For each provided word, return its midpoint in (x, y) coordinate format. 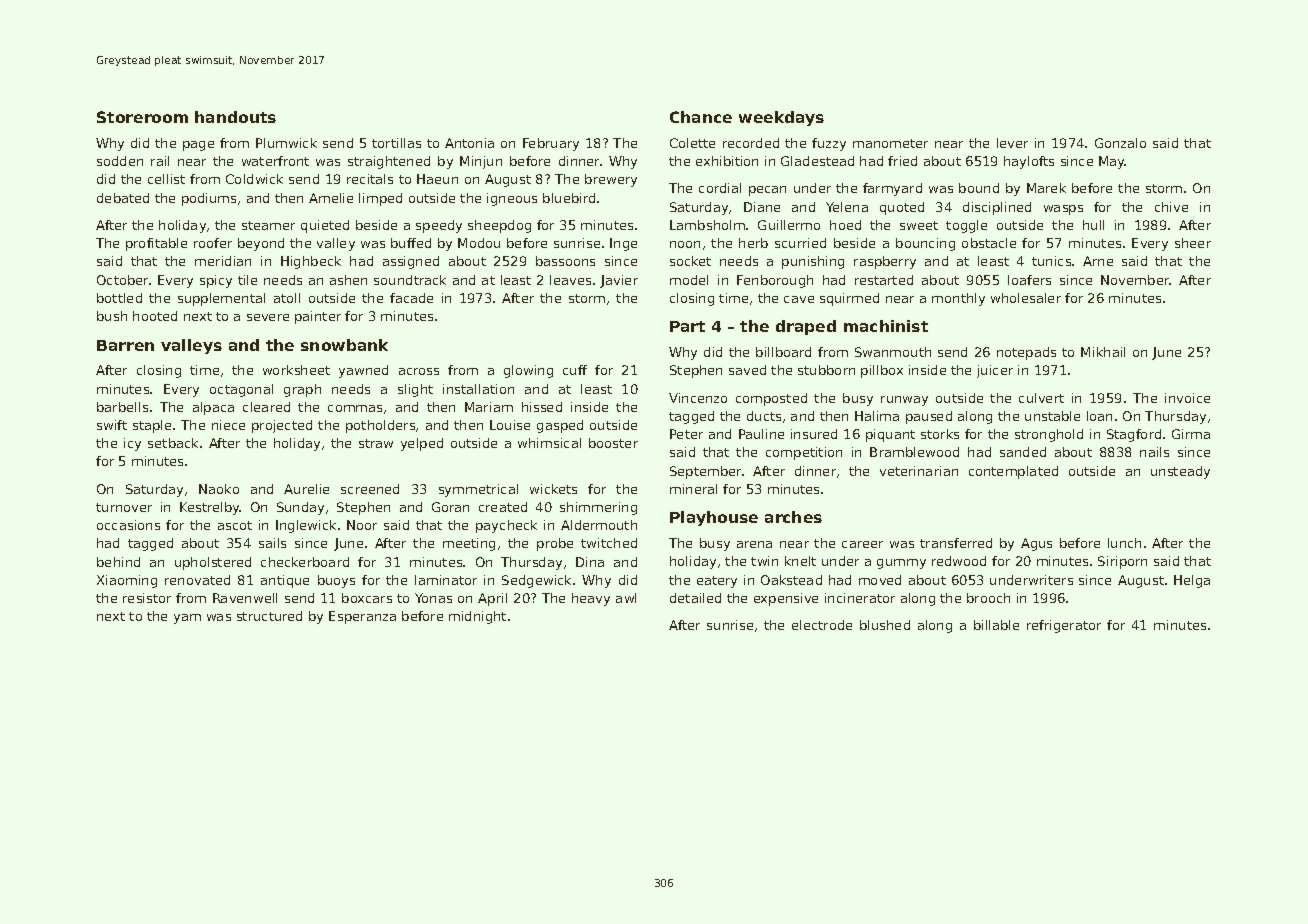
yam (187, 619)
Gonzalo (1120, 143)
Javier (619, 281)
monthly (958, 299)
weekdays (781, 118)
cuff (575, 370)
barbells (122, 407)
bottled (119, 298)
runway (904, 401)
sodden (120, 161)
